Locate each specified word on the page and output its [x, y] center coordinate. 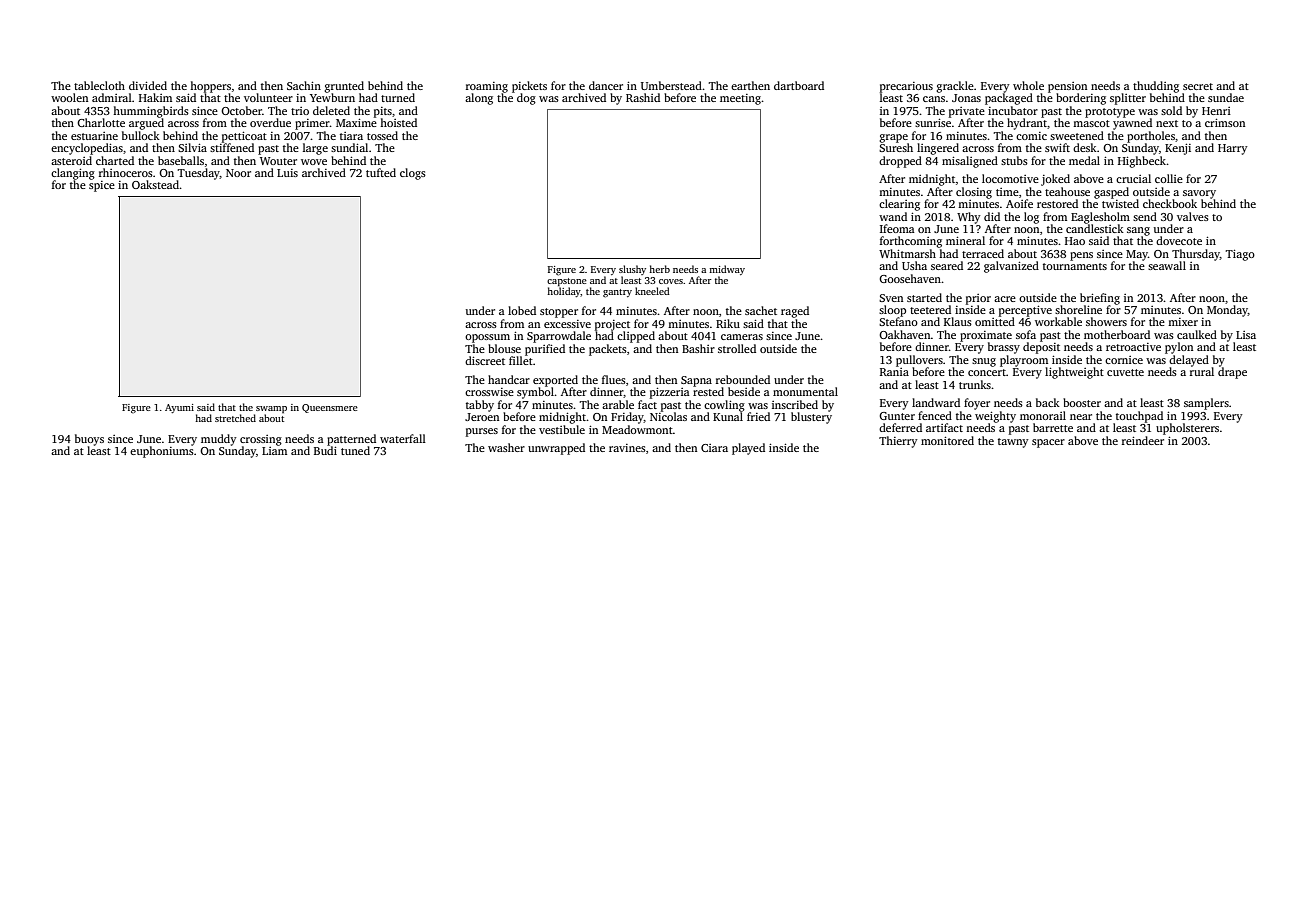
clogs [413, 174]
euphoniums [162, 452]
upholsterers [1187, 429]
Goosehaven [910, 278]
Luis [287, 173]
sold [1171, 110]
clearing [899, 205]
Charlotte [101, 122]
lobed [522, 310]
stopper [559, 313]
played [748, 449]
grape [893, 138]
